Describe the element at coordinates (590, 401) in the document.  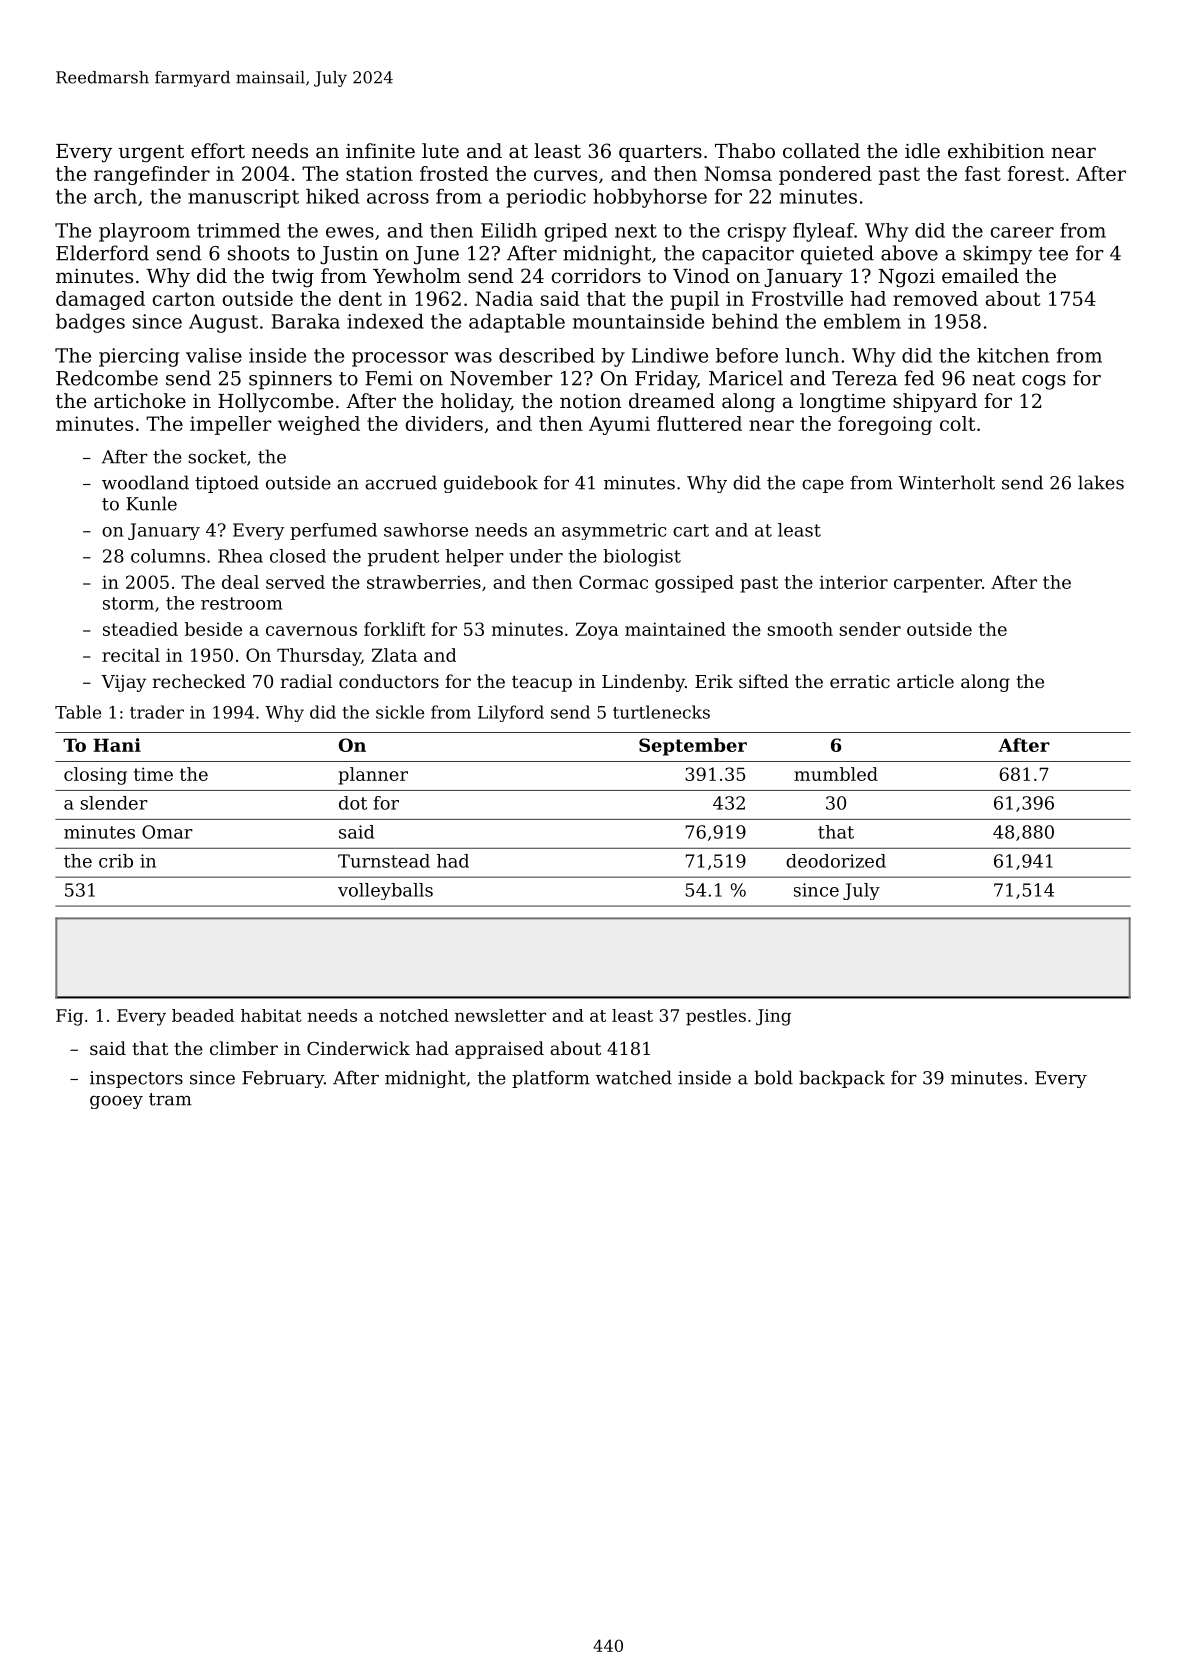
I see `notion` at that location.
